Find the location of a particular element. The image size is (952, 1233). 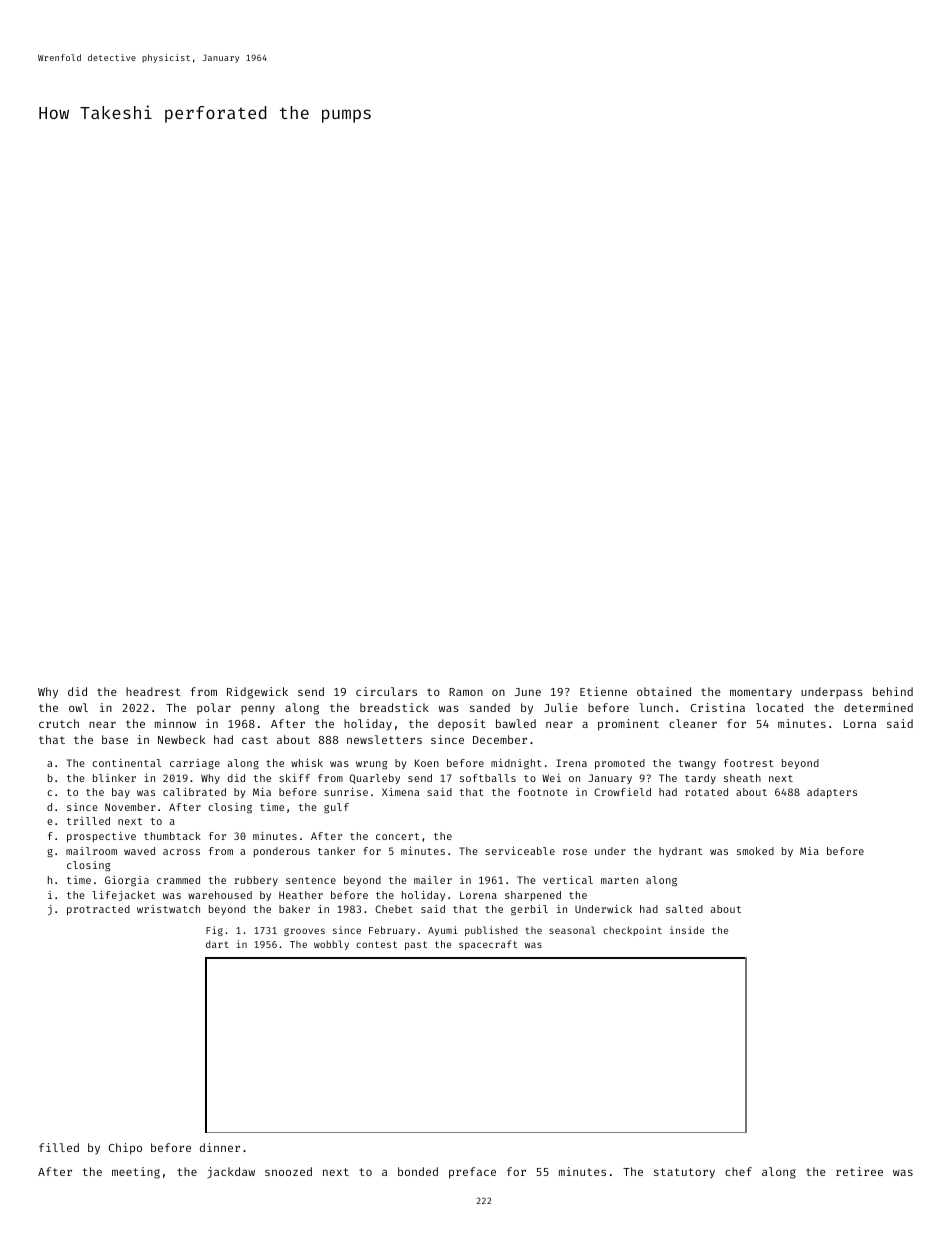

Koen is located at coordinates (427, 763).
